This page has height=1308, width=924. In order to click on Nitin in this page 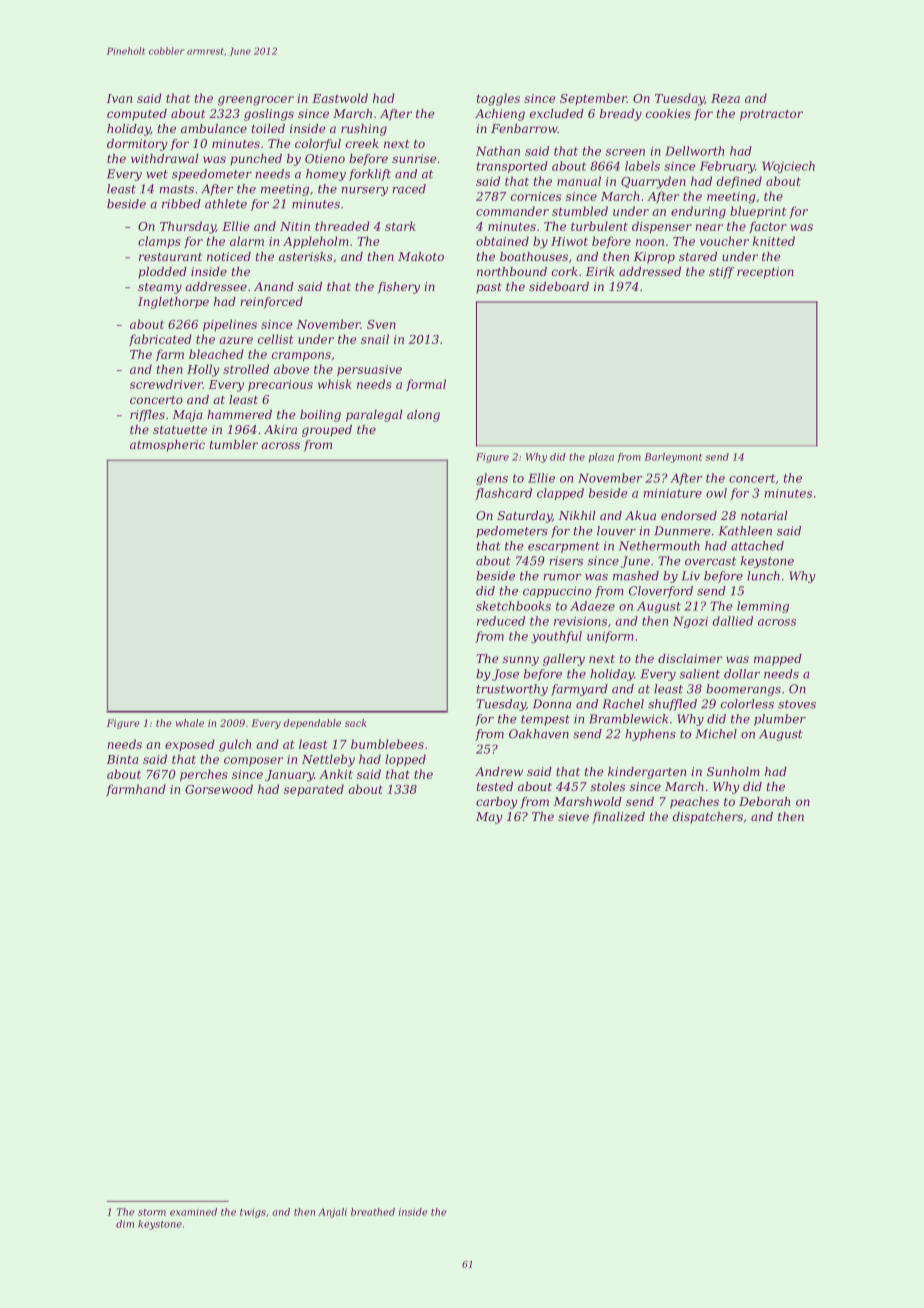, I will do `click(295, 226)`.
